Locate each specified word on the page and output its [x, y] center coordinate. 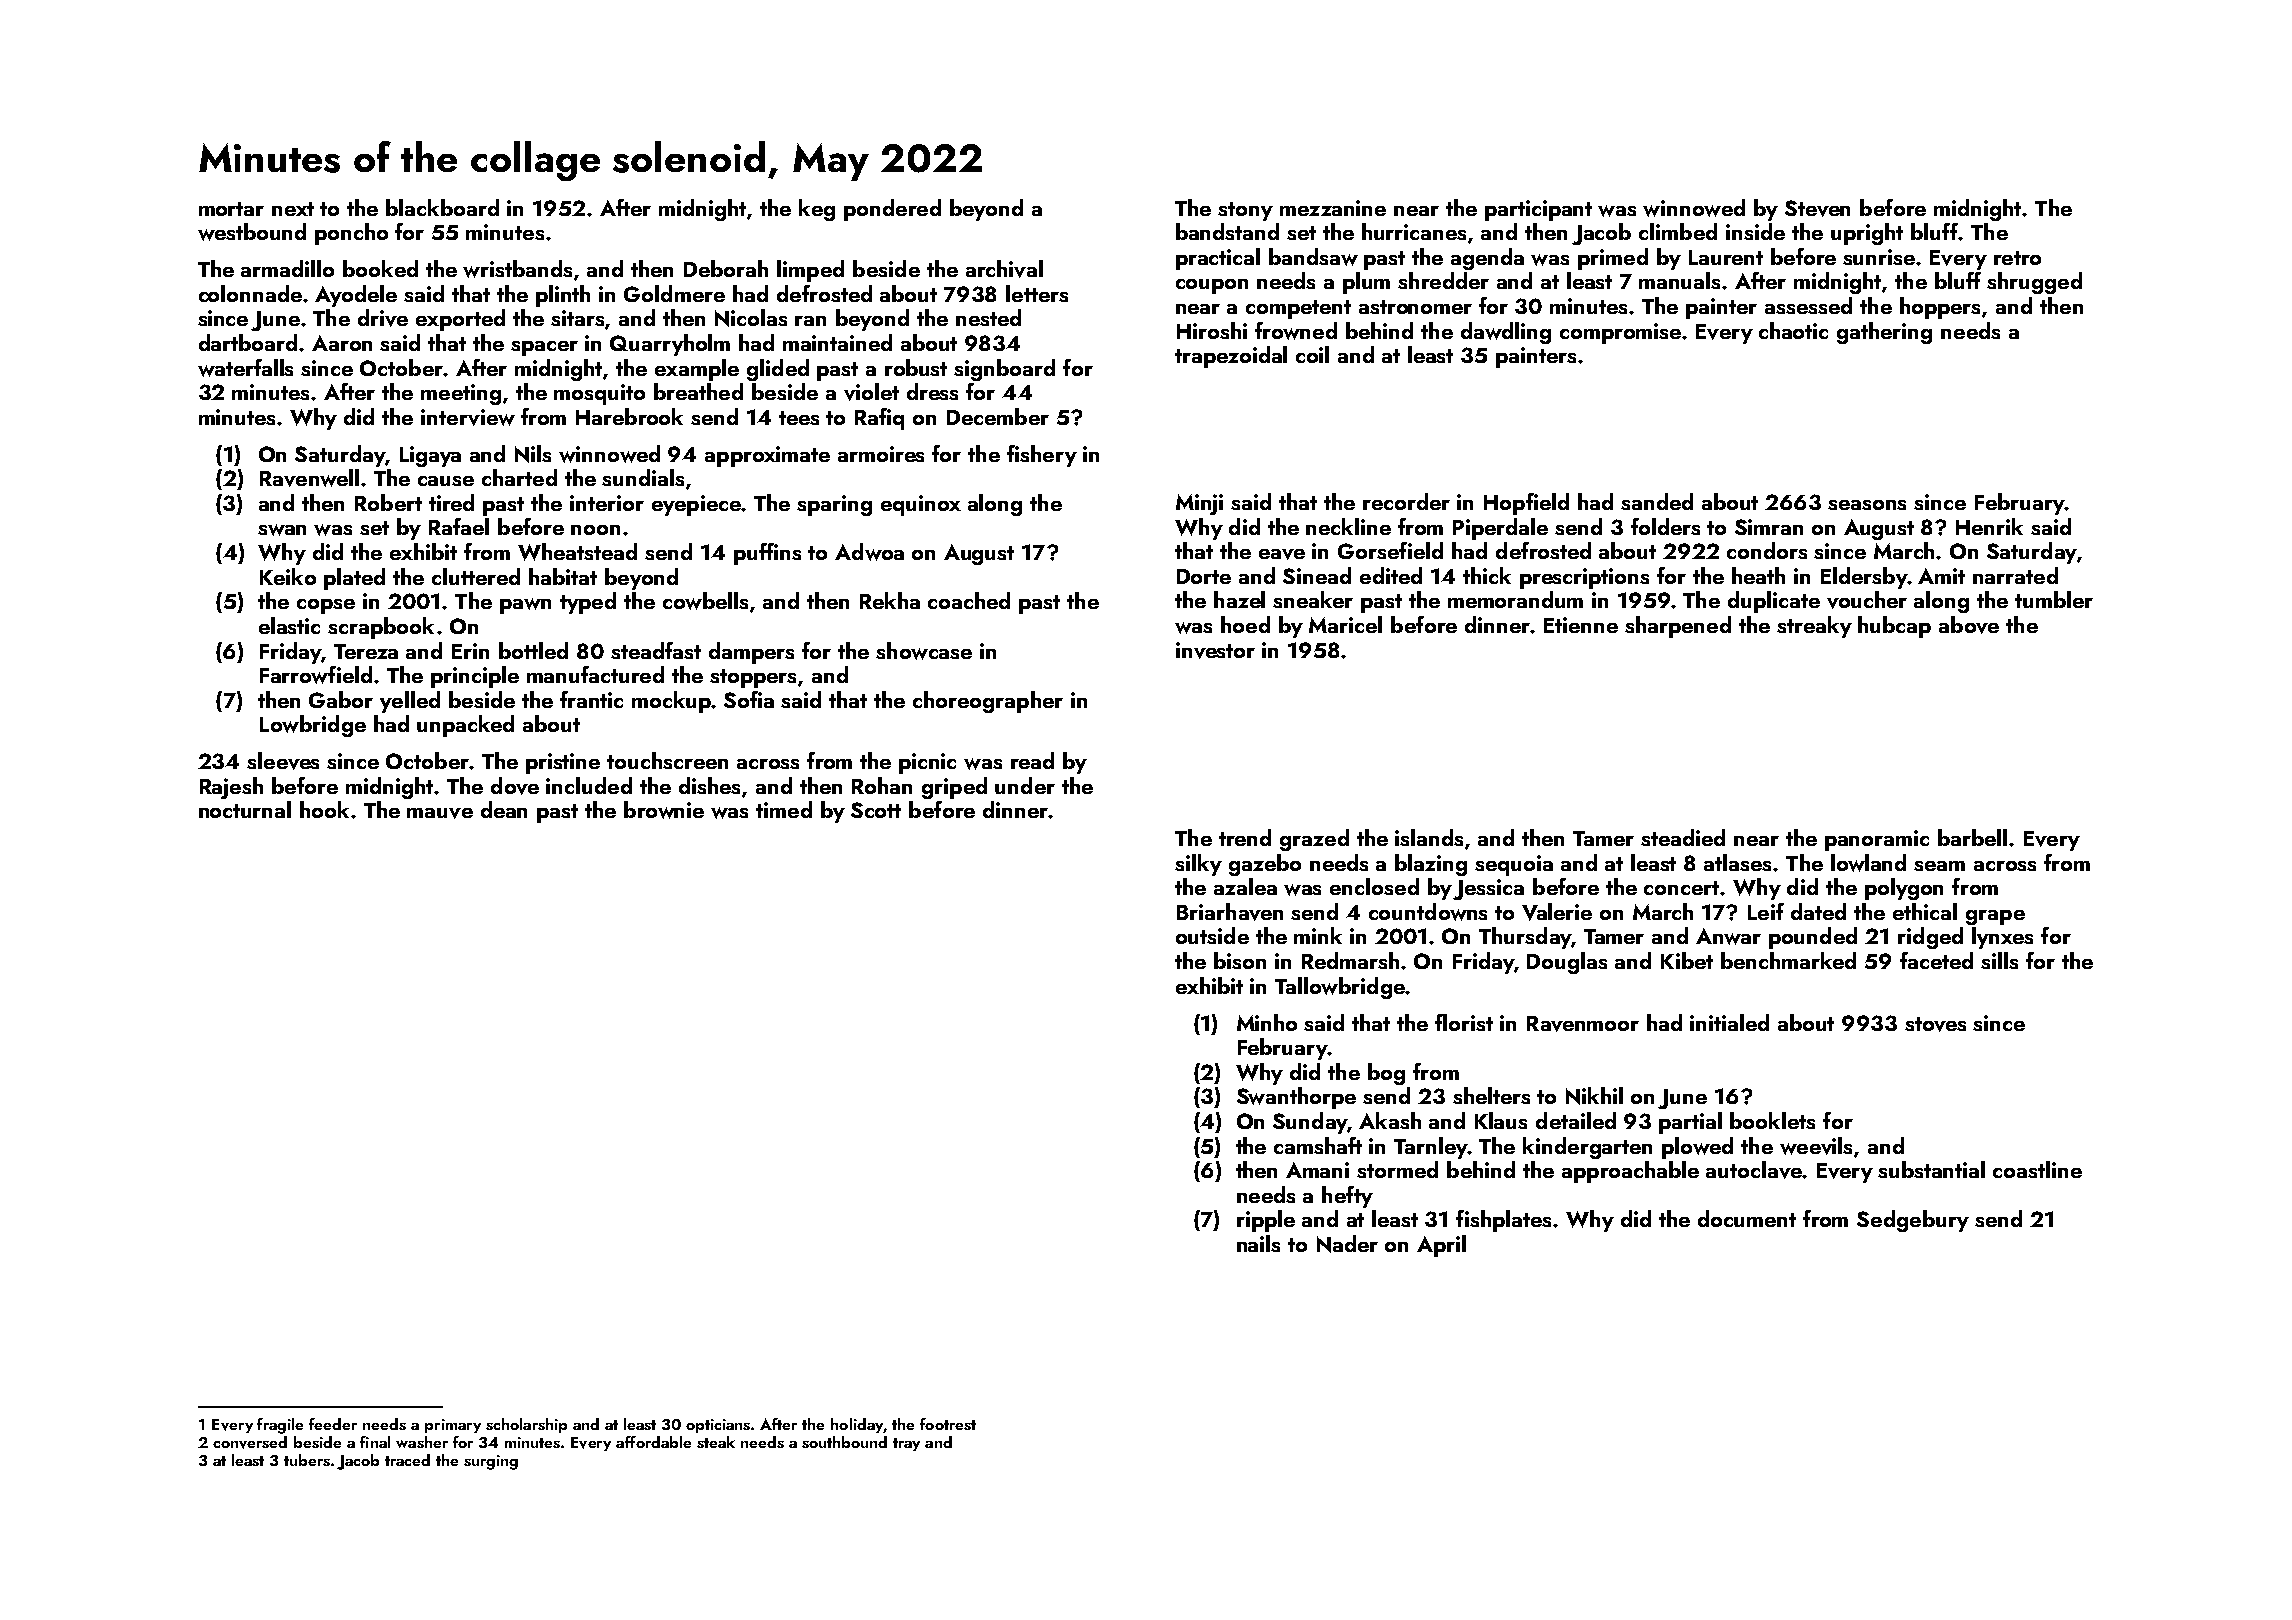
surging [491, 1462]
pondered [892, 210]
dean [504, 809]
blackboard [442, 207]
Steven [1817, 208]
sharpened [1678, 627]
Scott [876, 810]
